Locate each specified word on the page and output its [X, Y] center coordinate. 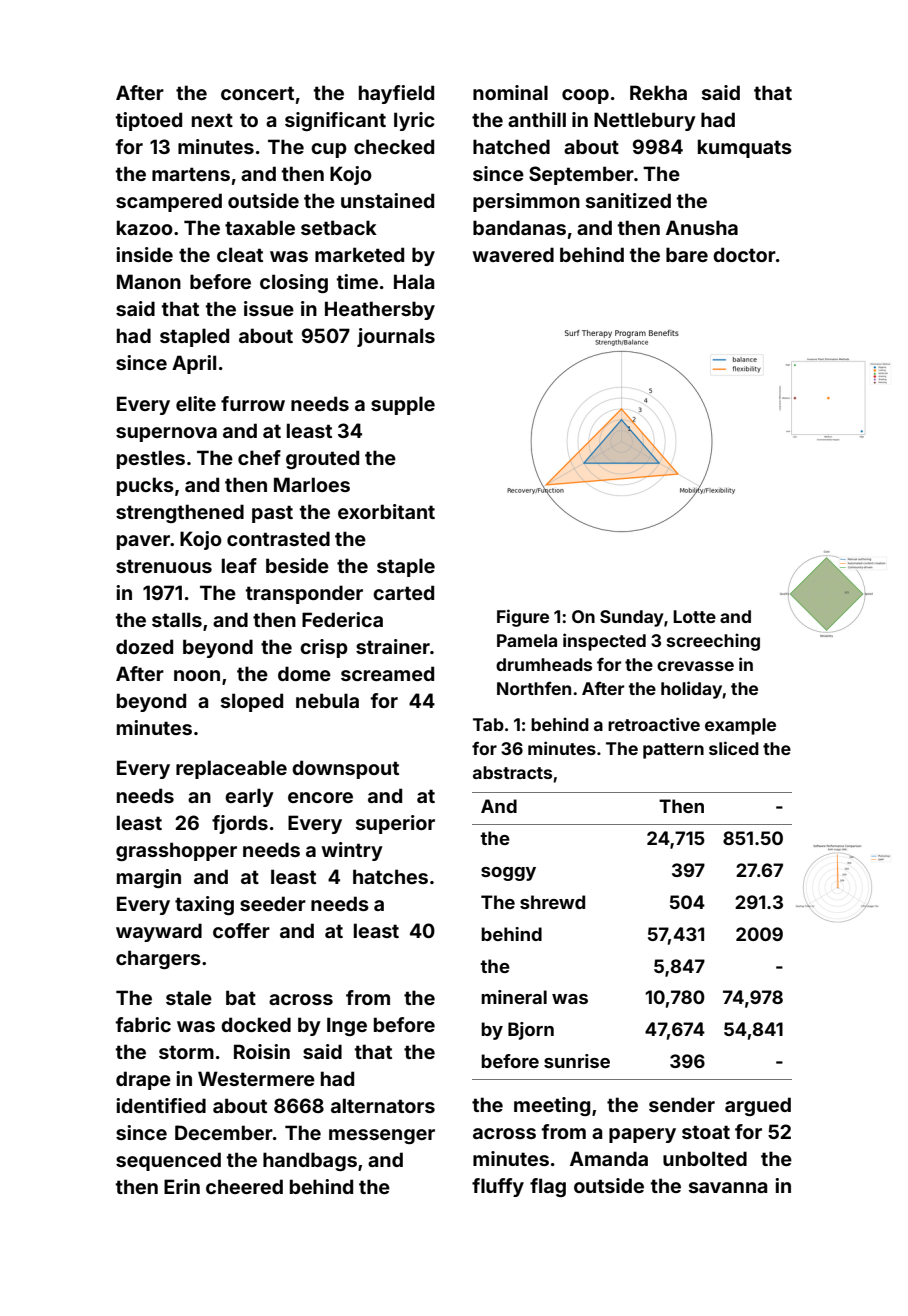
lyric [414, 121]
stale [189, 997]
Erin [182, 1186]
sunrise [577, 1061]
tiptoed [149, 121]
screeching [713, 642]
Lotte [694, 616]
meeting [552, 1106]
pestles [151, 459]
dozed [144, 646]
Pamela [527, 640]
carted [403, 592]
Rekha [658, 92]
